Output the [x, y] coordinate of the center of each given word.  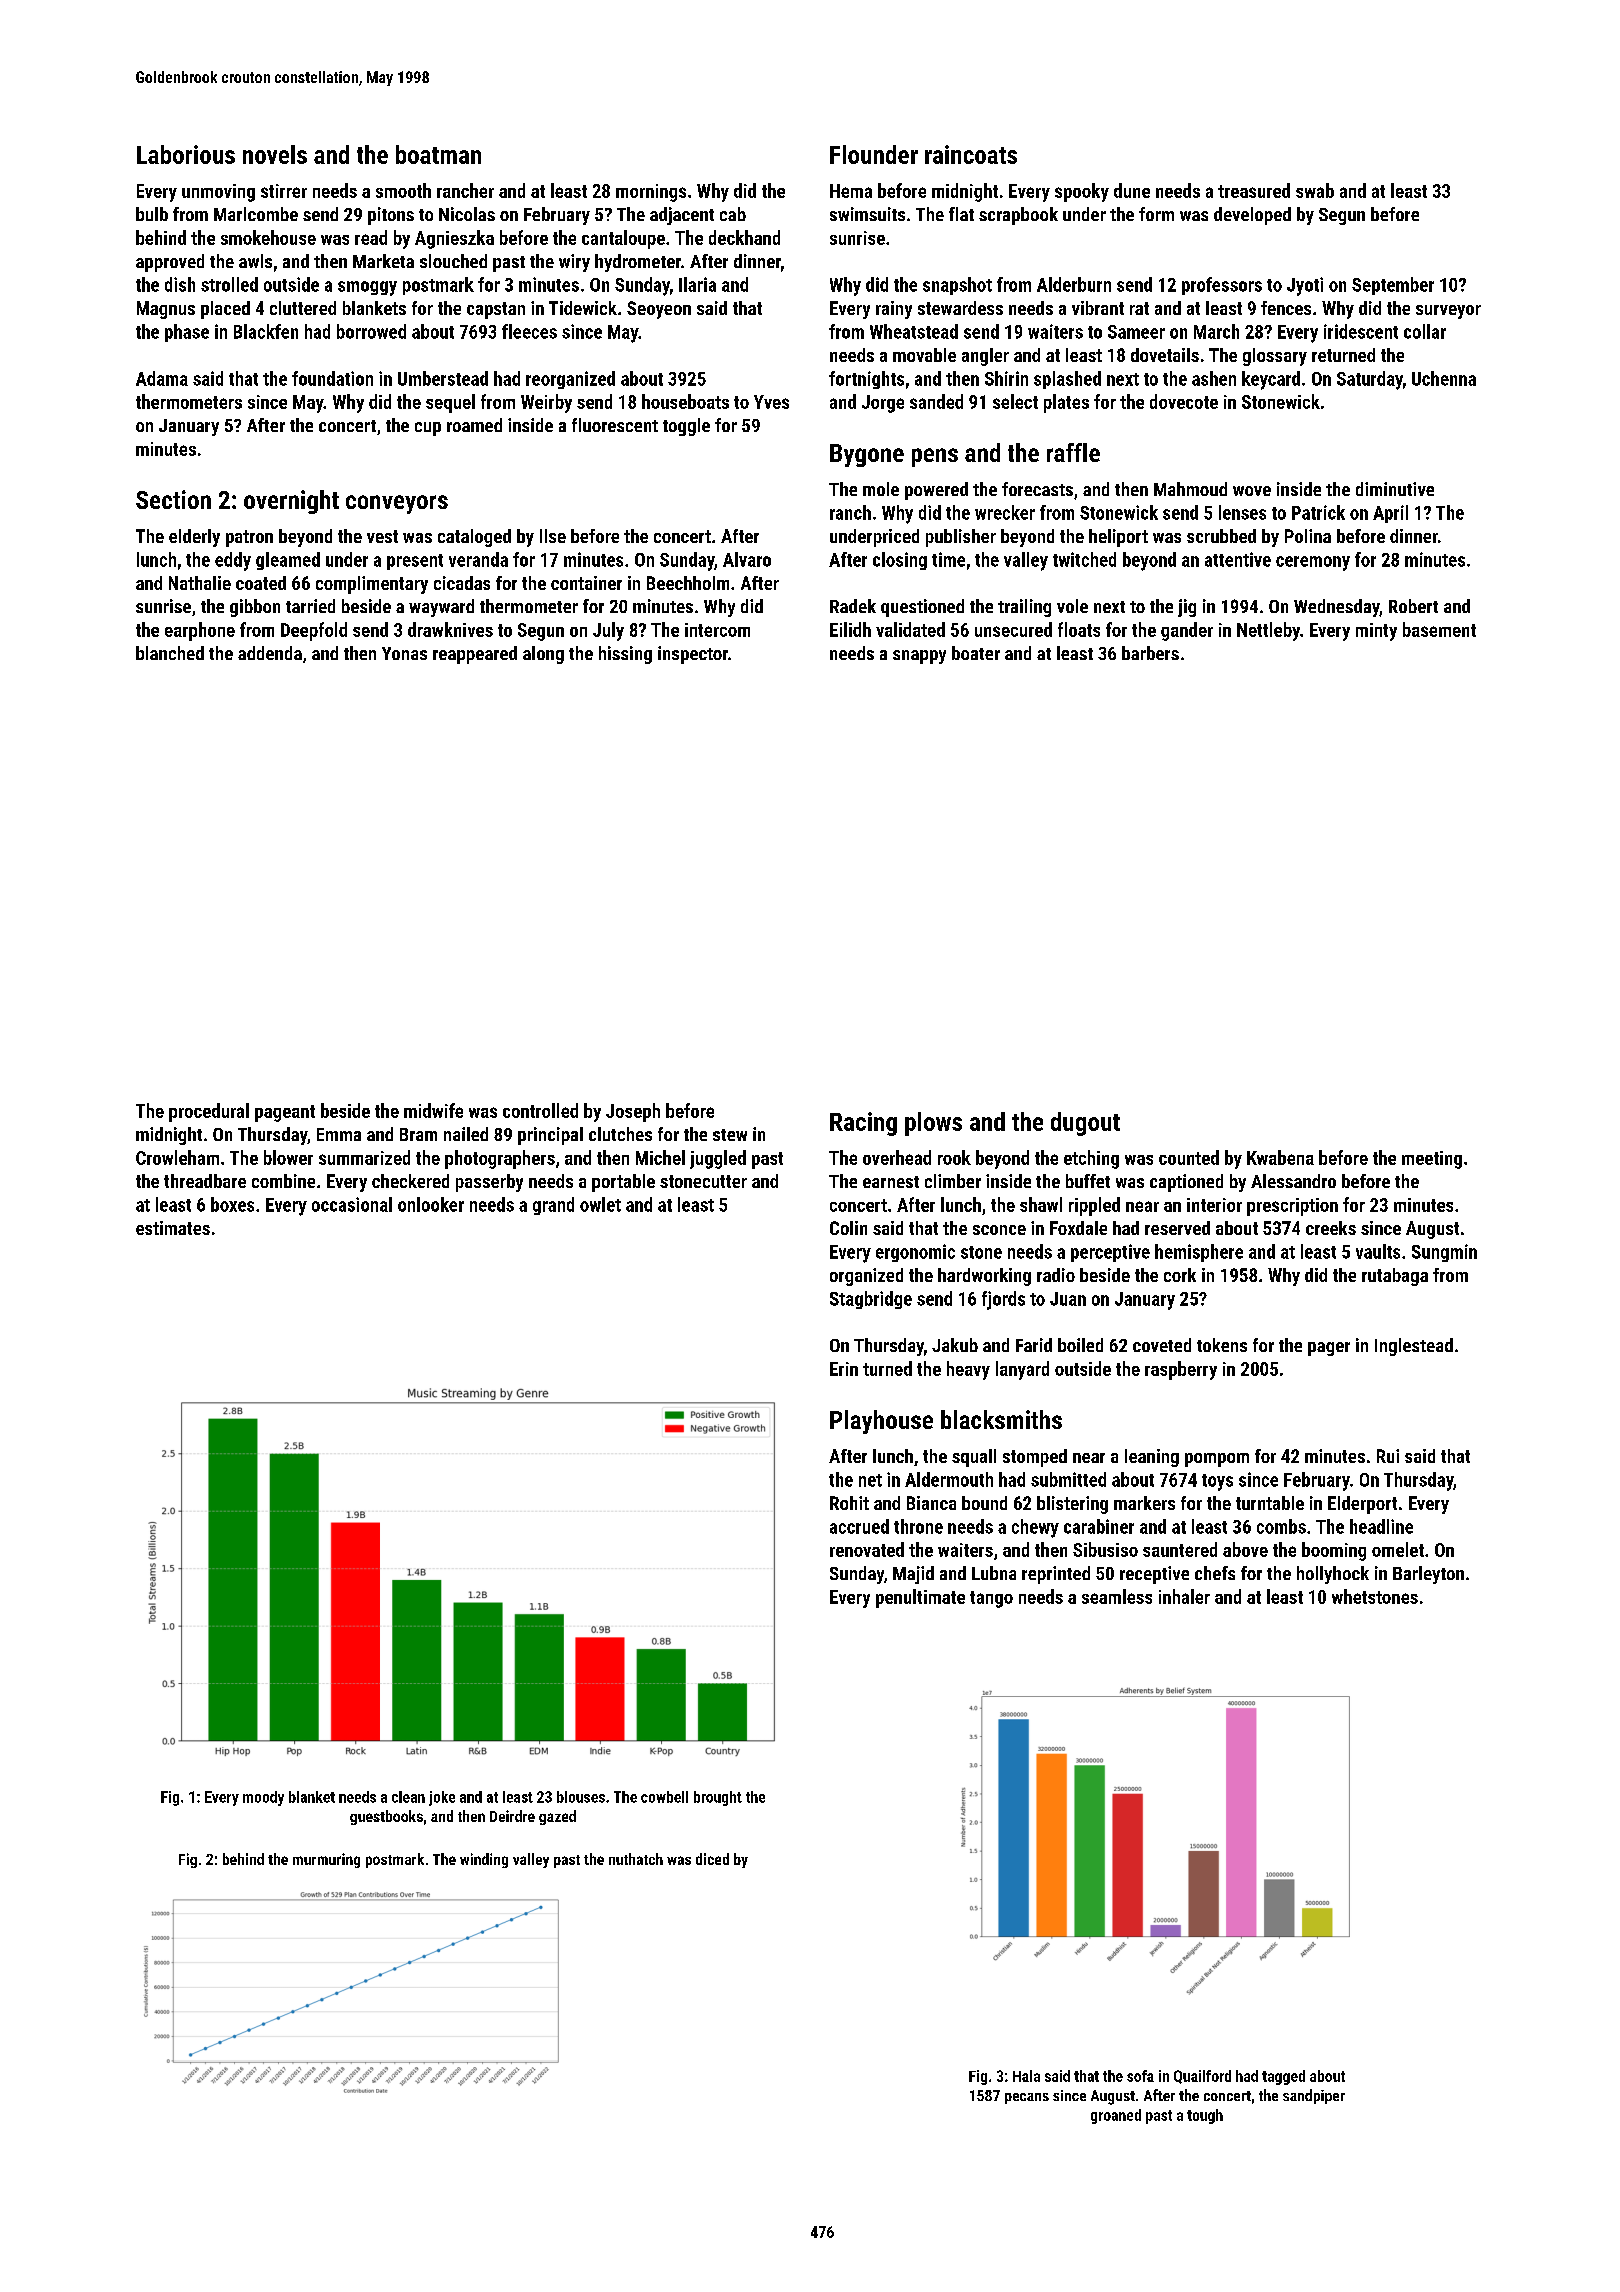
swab [1315, 190]
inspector [693, 655]
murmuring [326, 1860]
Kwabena [1280, 1157]
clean [408, 1797]
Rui [1388, 1456]
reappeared [475, 655]
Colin [848, 1228]
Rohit [849, 1503]
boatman [438, 154]
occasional [352, 1204]
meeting [1432, 1160]
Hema [851, 191]
